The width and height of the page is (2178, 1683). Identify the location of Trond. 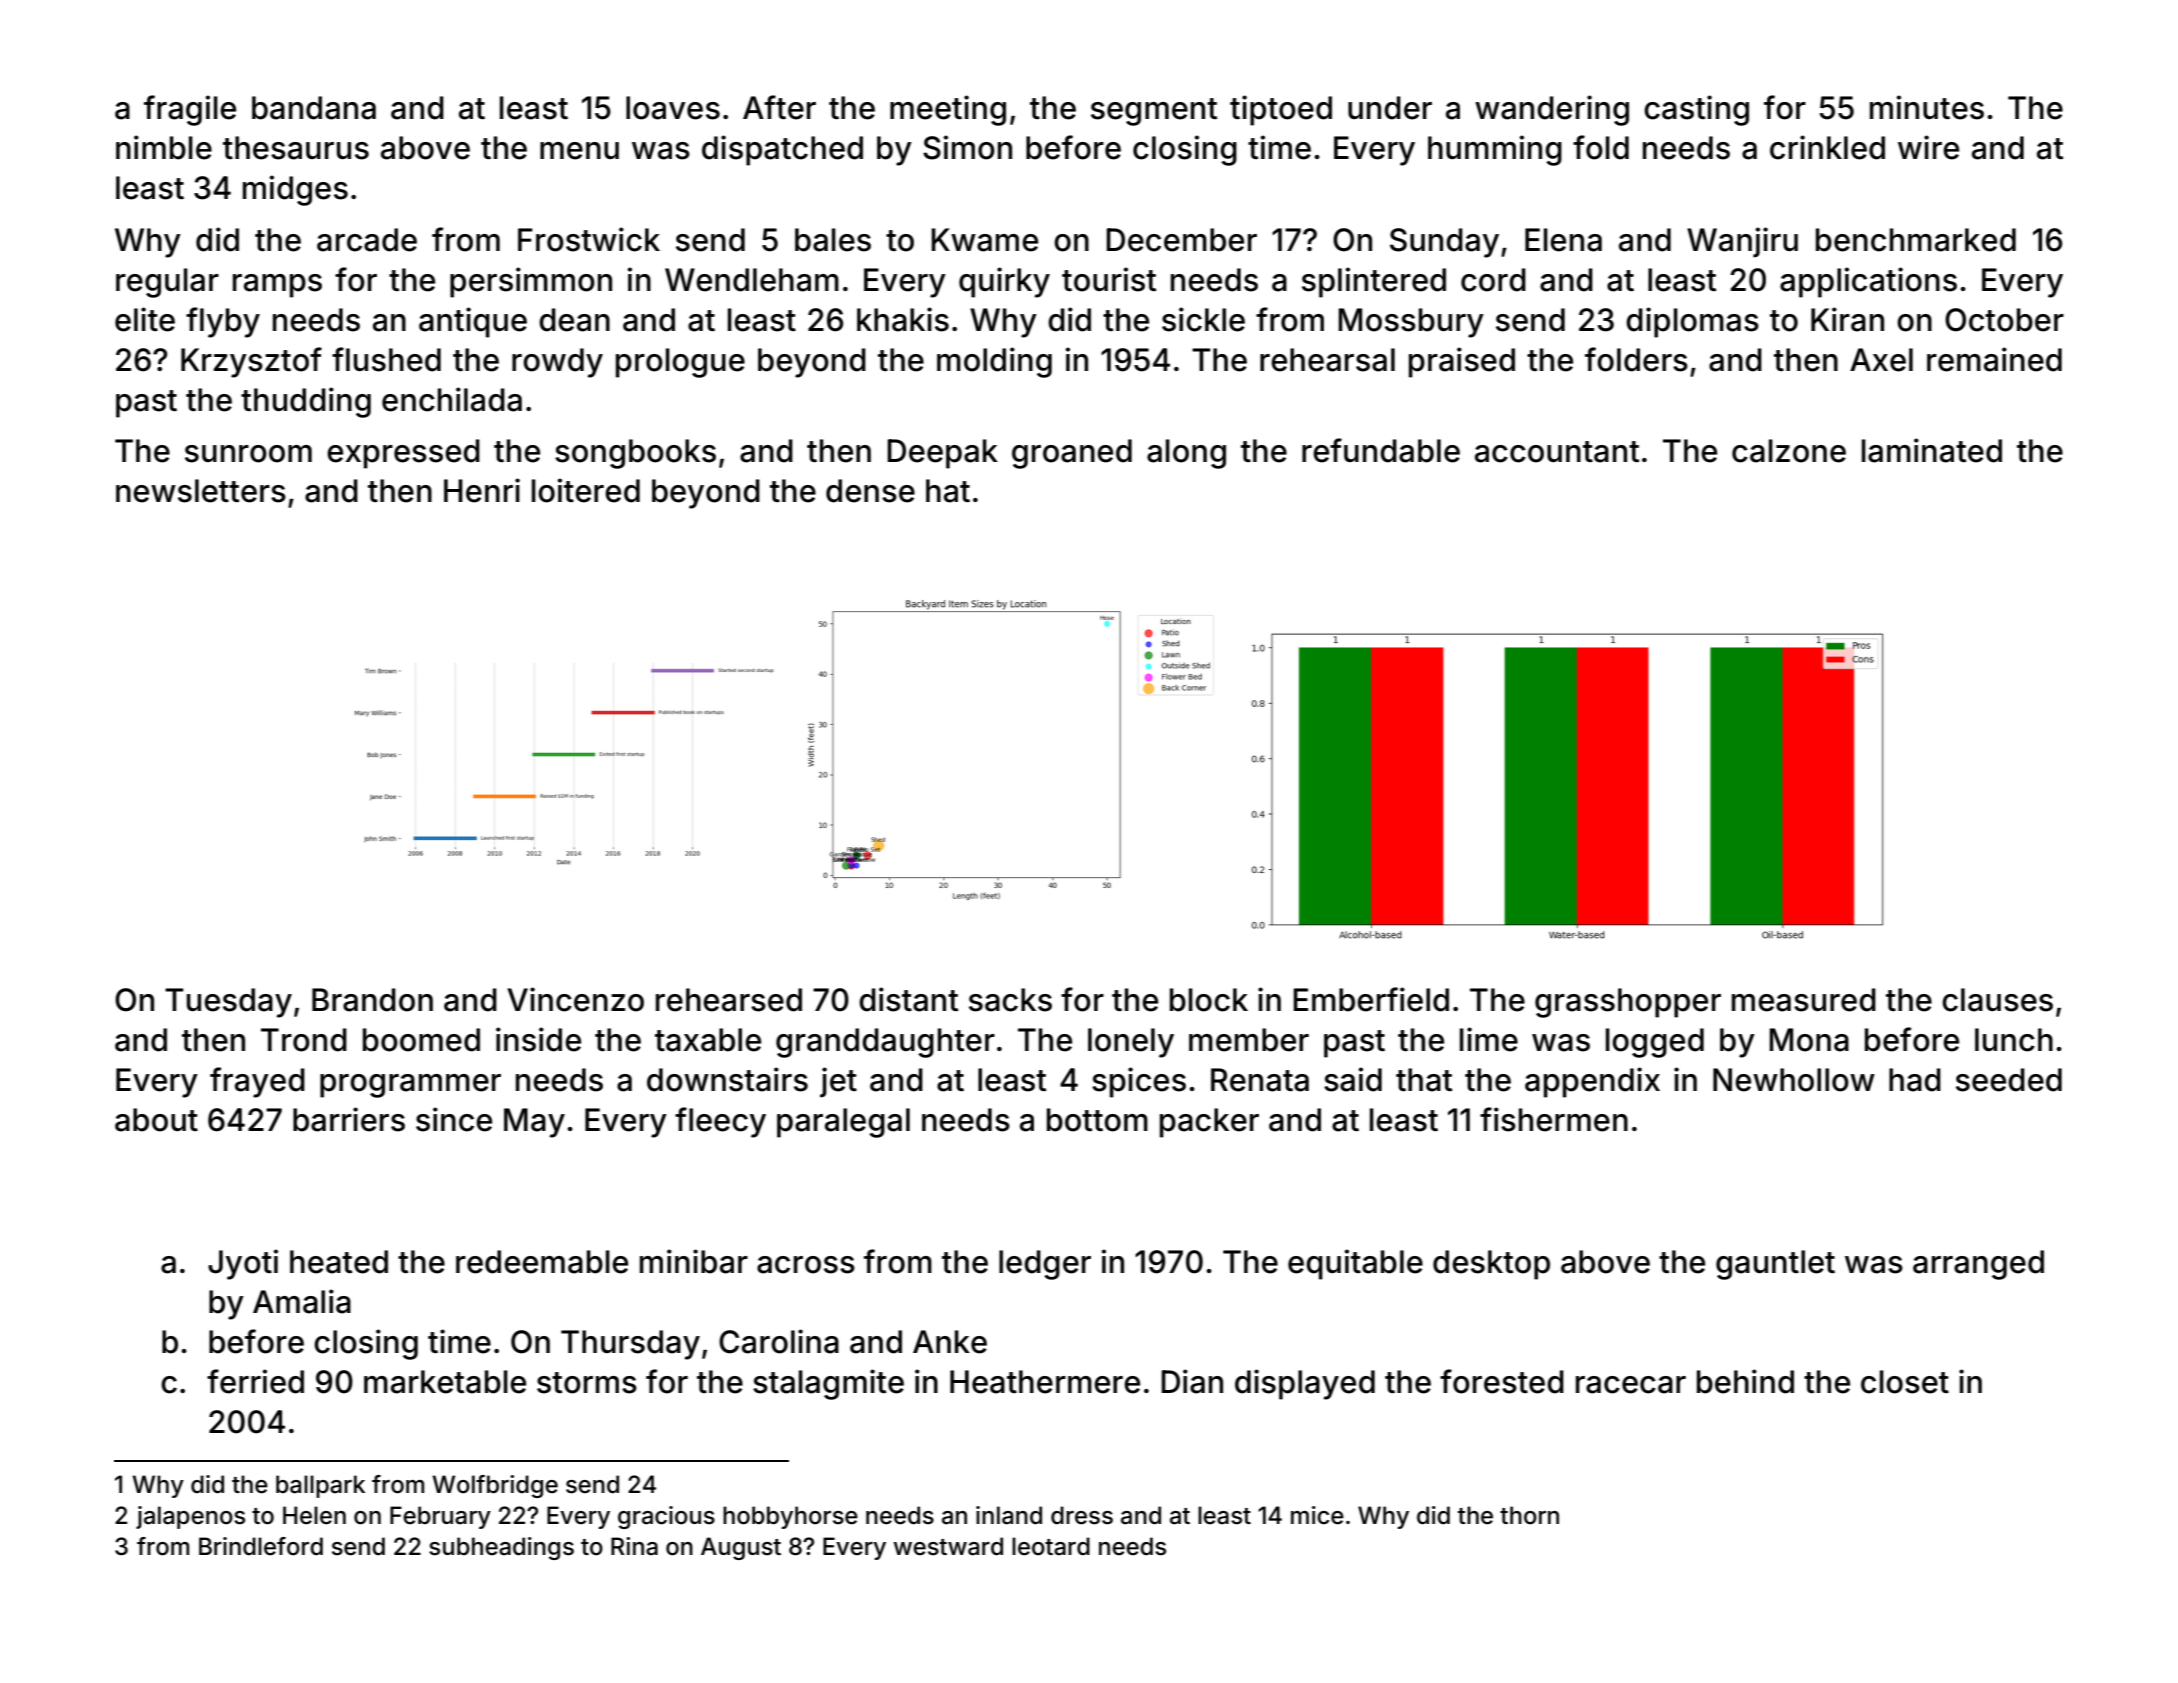
(304, 1040).
